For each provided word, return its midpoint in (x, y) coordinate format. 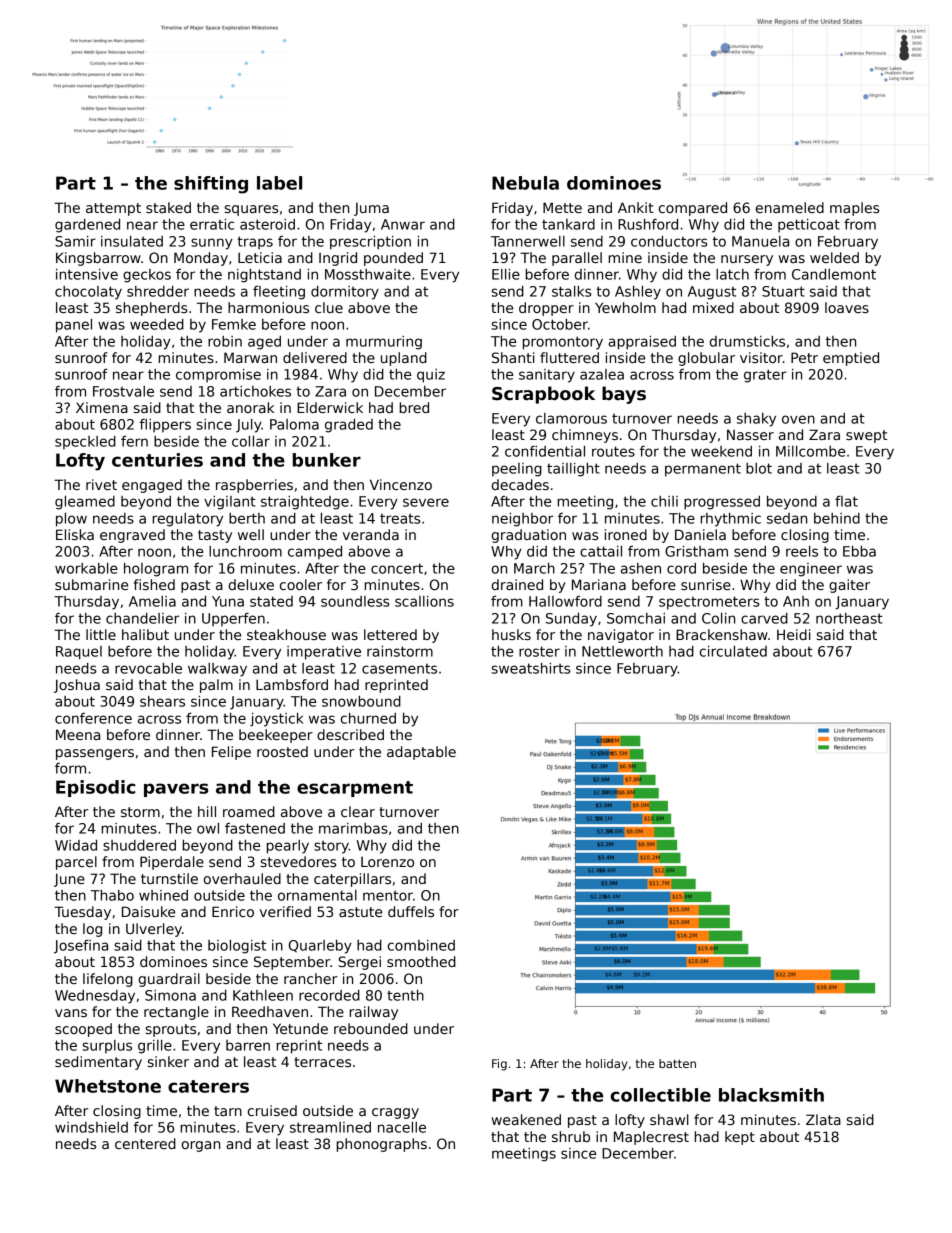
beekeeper (276, 736)
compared (693, 209)
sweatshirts (531, 668)
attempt (113, 209)
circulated (733, 651)
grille (155, 1047)
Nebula (525, 183)
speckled (85, 443)
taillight (573, 470)
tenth (405, 995)
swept (866, 436)
